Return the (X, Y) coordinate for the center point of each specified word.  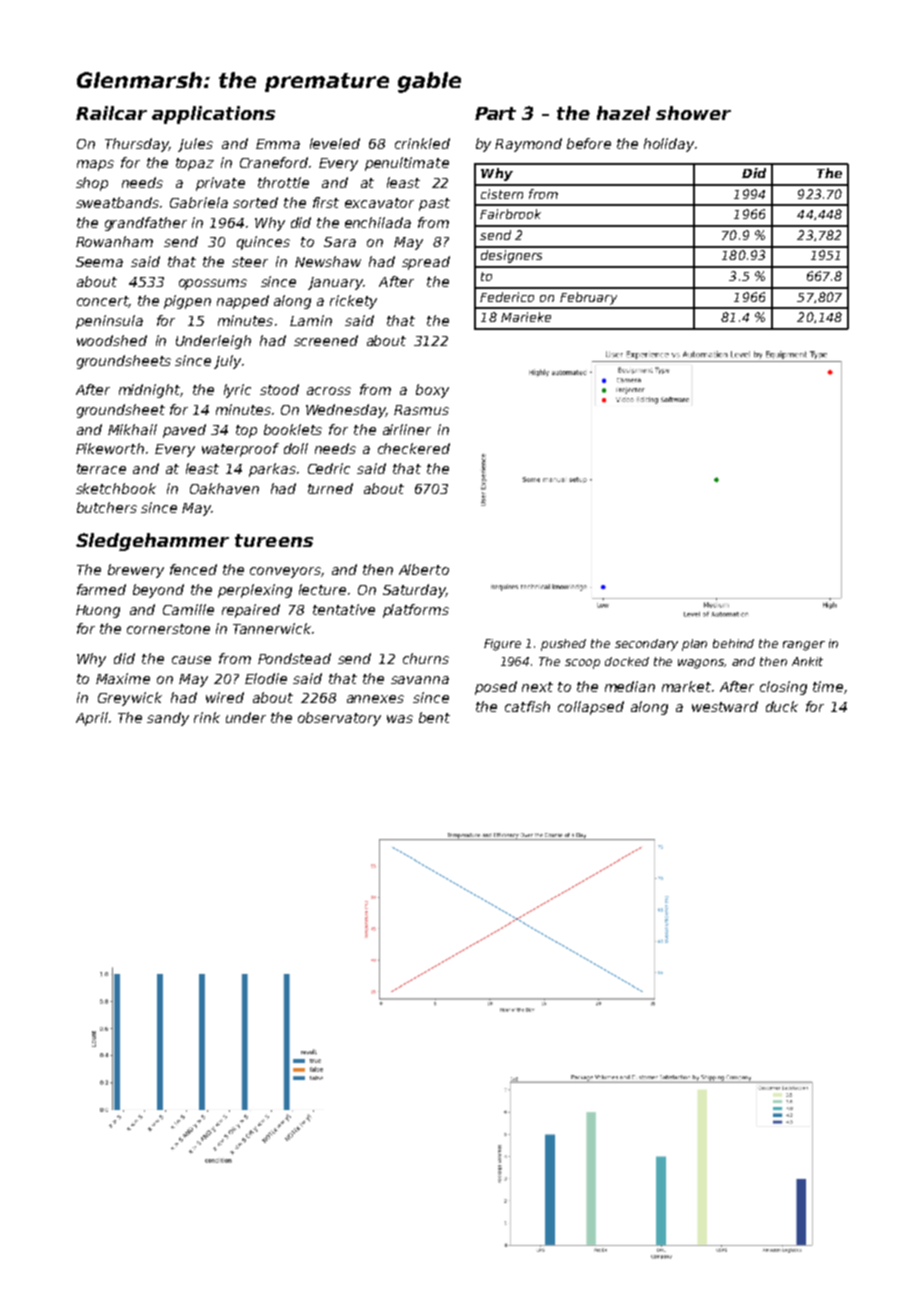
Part (495, 113)
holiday (669, 145)
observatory (339, 719)
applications (213, 115)
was (400, 719)
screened (326, 340)
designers (511, 256)
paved (184, 431)
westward (725, 706)
